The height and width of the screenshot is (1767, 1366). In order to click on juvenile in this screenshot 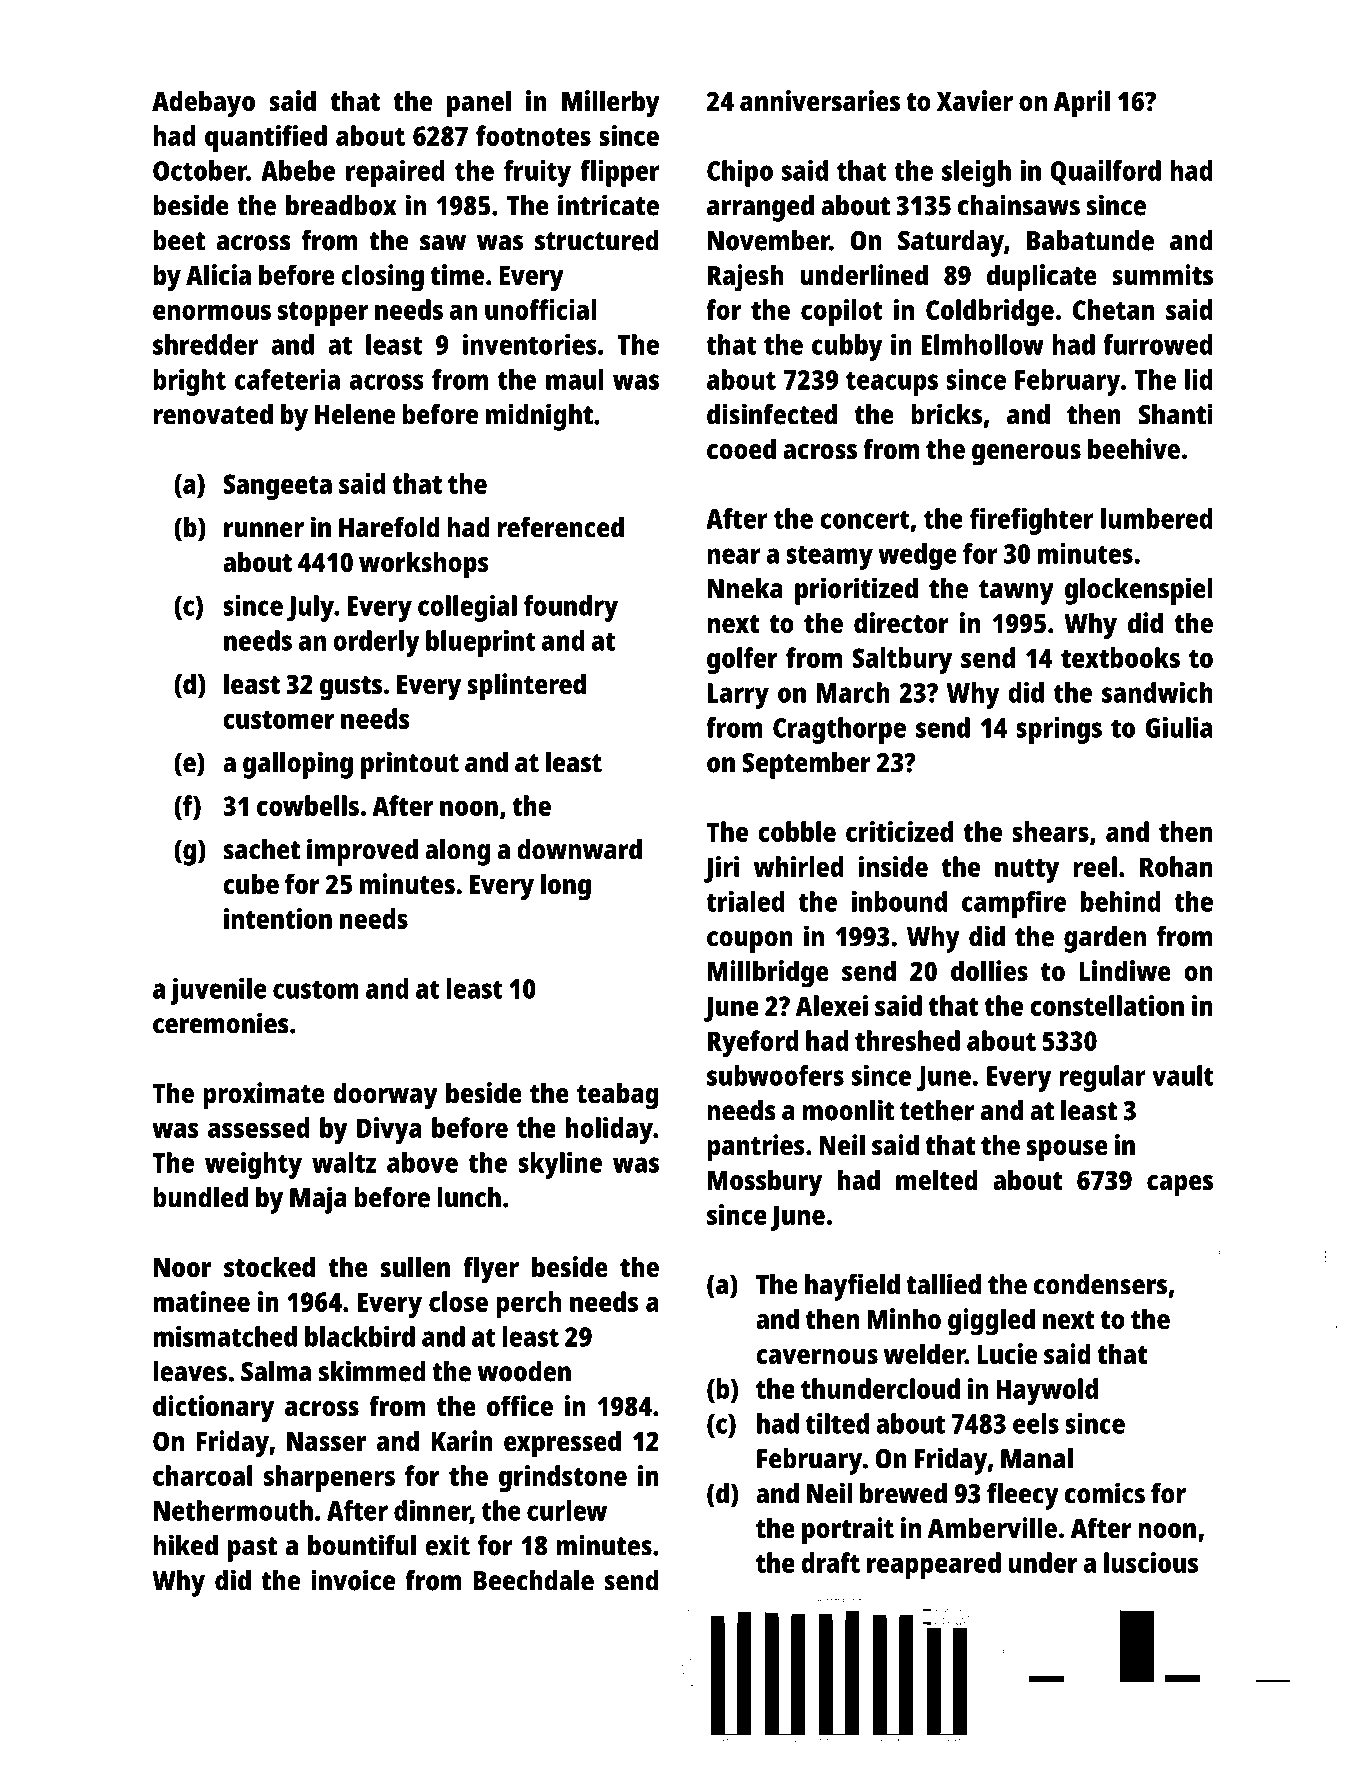, I will do `click(218, 991)`.
